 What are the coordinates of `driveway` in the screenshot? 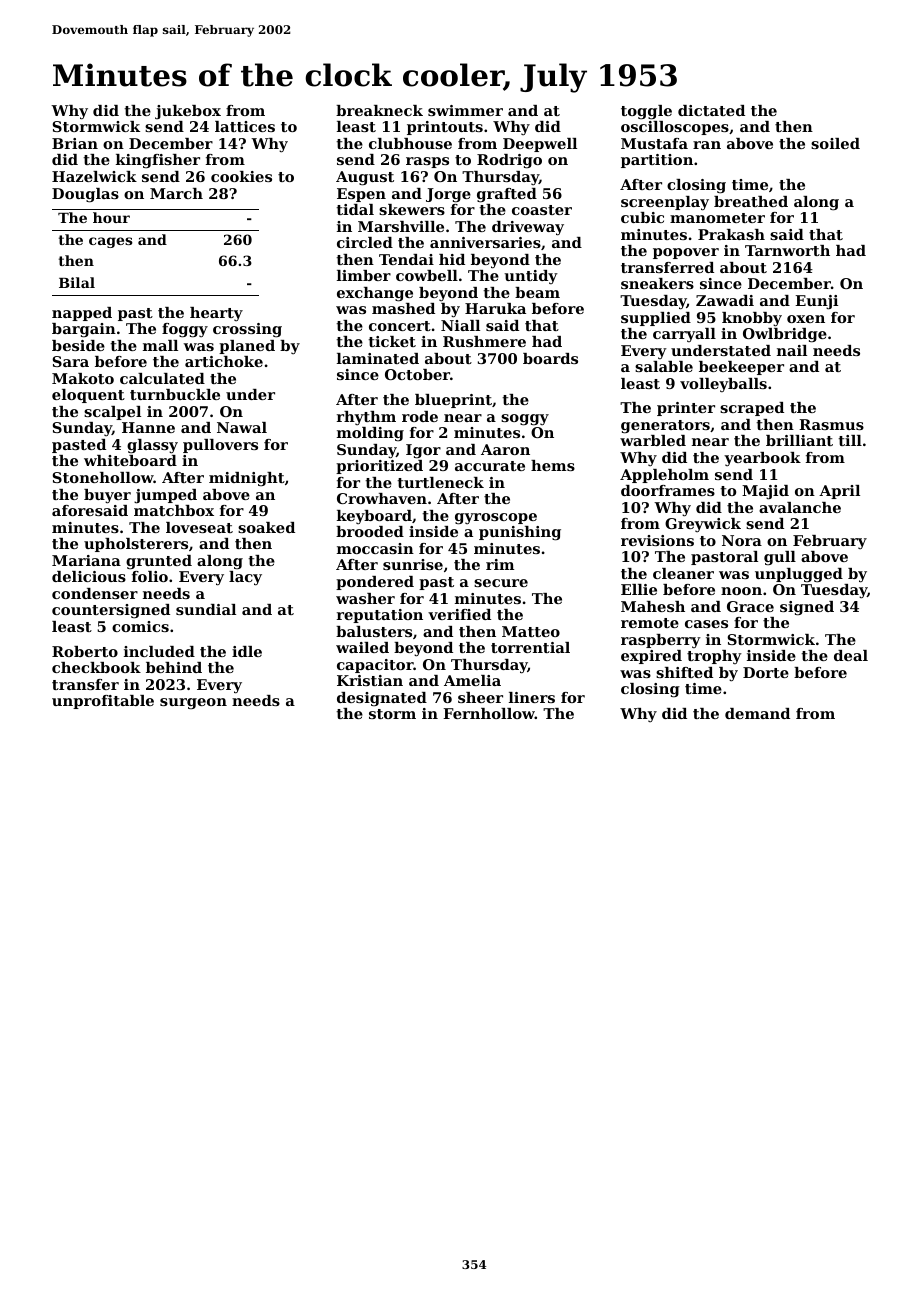 It's located at (528, 228).
